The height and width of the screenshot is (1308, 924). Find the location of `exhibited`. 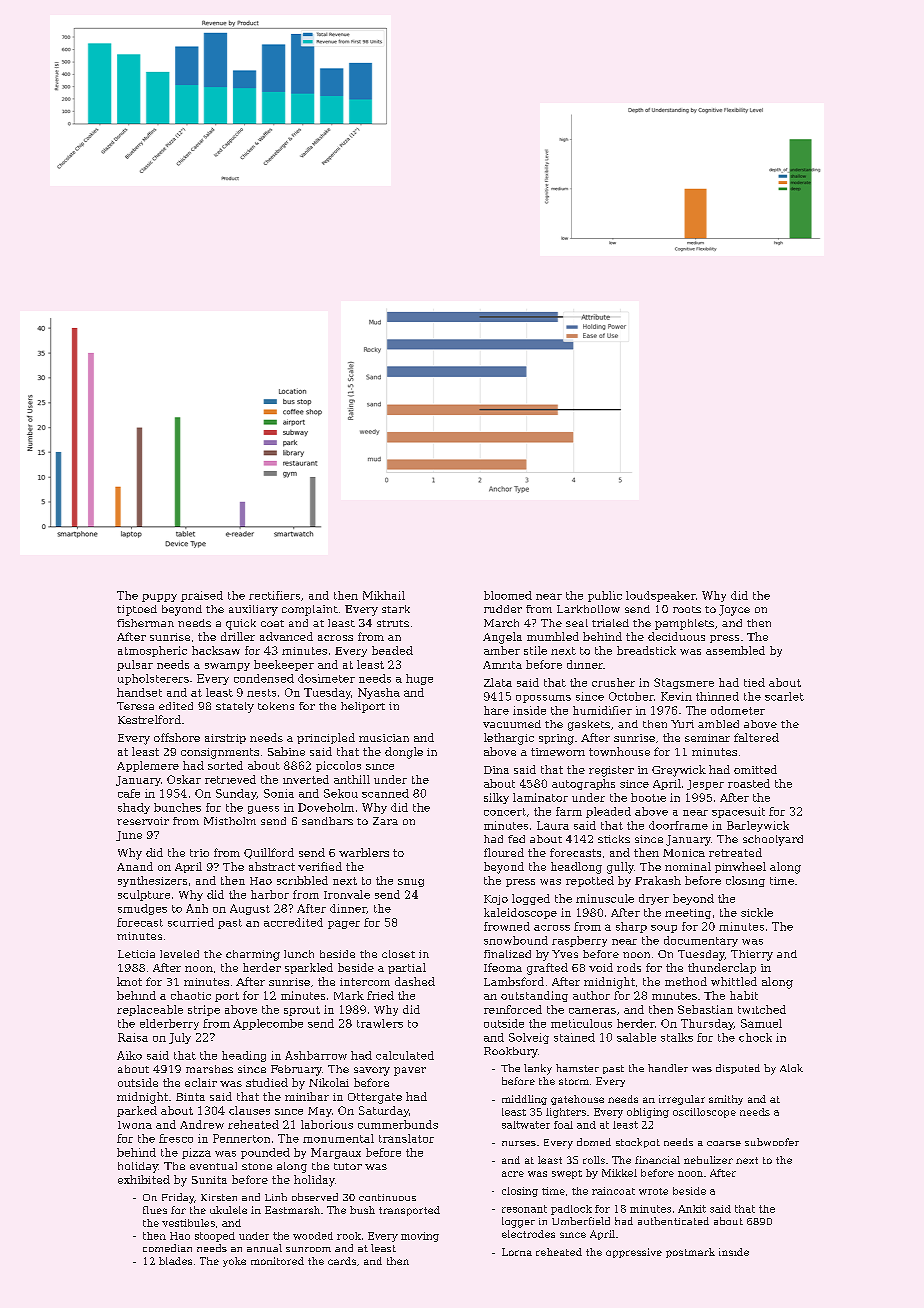

exhibited is located at coordinates (144, 1179).
